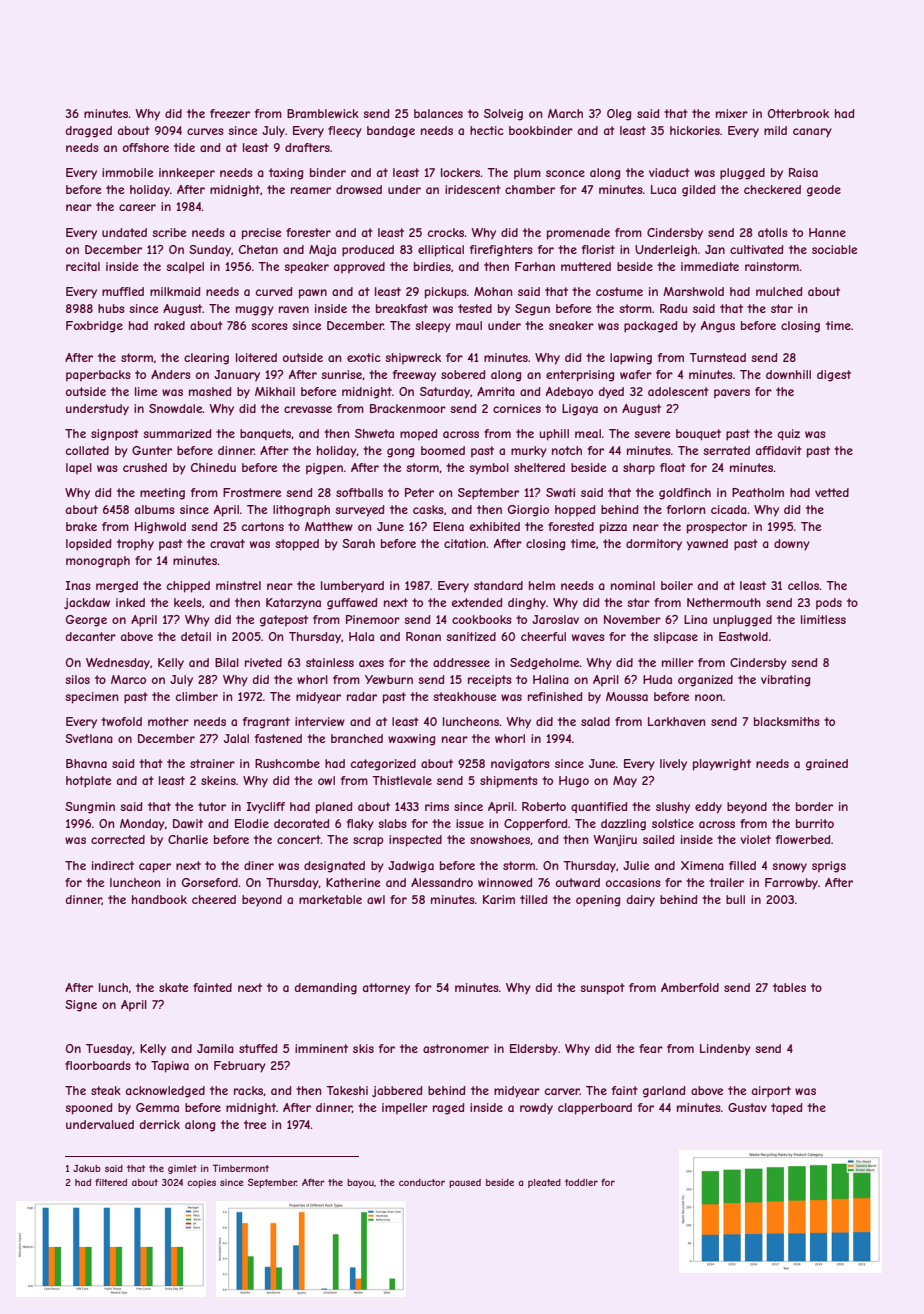  I want to click on Alessandro, so click(442, 882).
